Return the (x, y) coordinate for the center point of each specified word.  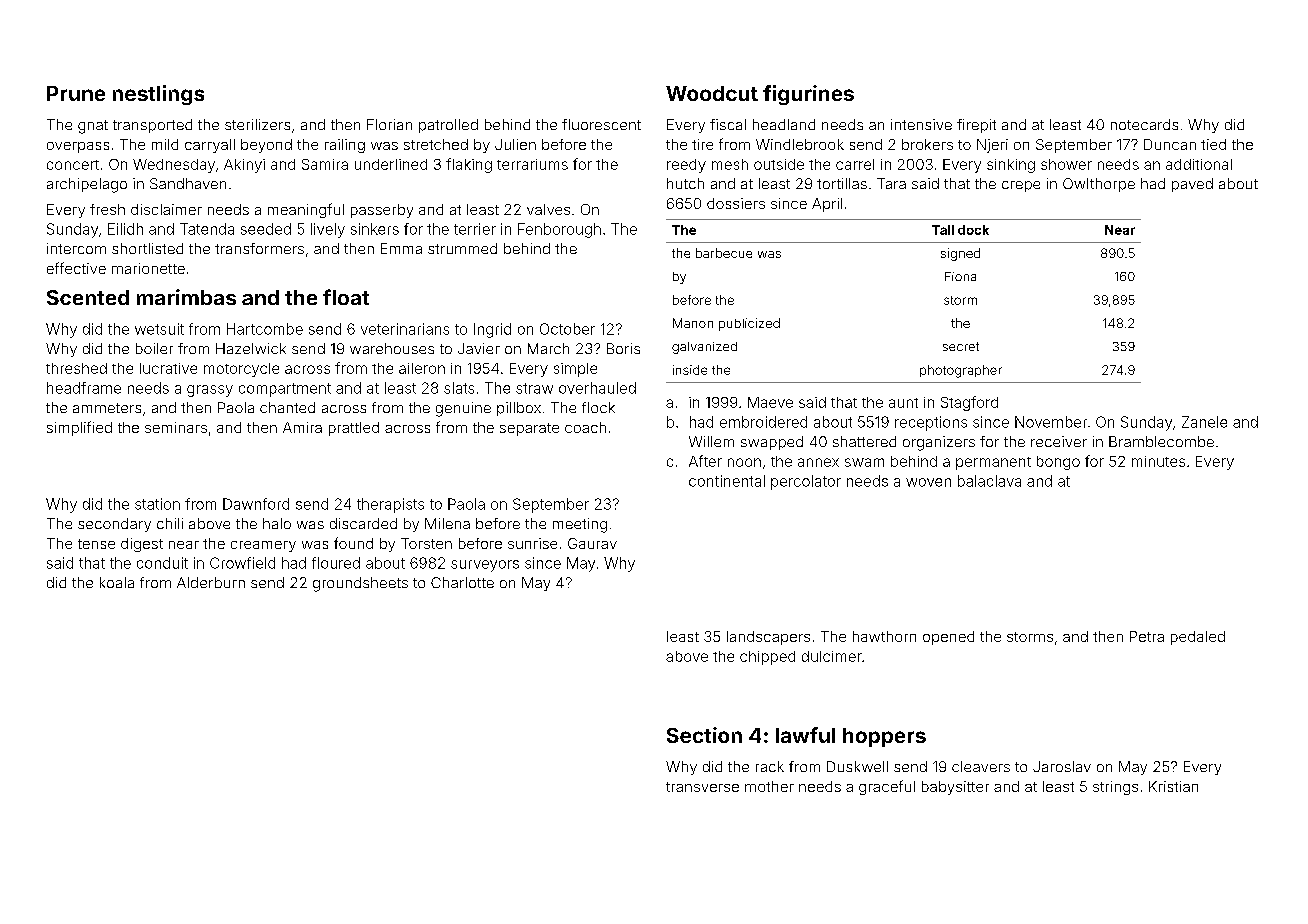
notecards (1144, 124)
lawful (805, 735)
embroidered (763, 422)
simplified (79, 428)
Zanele (1204, 422)
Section (704, 735)
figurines (808, 95)
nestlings (158, 95)
